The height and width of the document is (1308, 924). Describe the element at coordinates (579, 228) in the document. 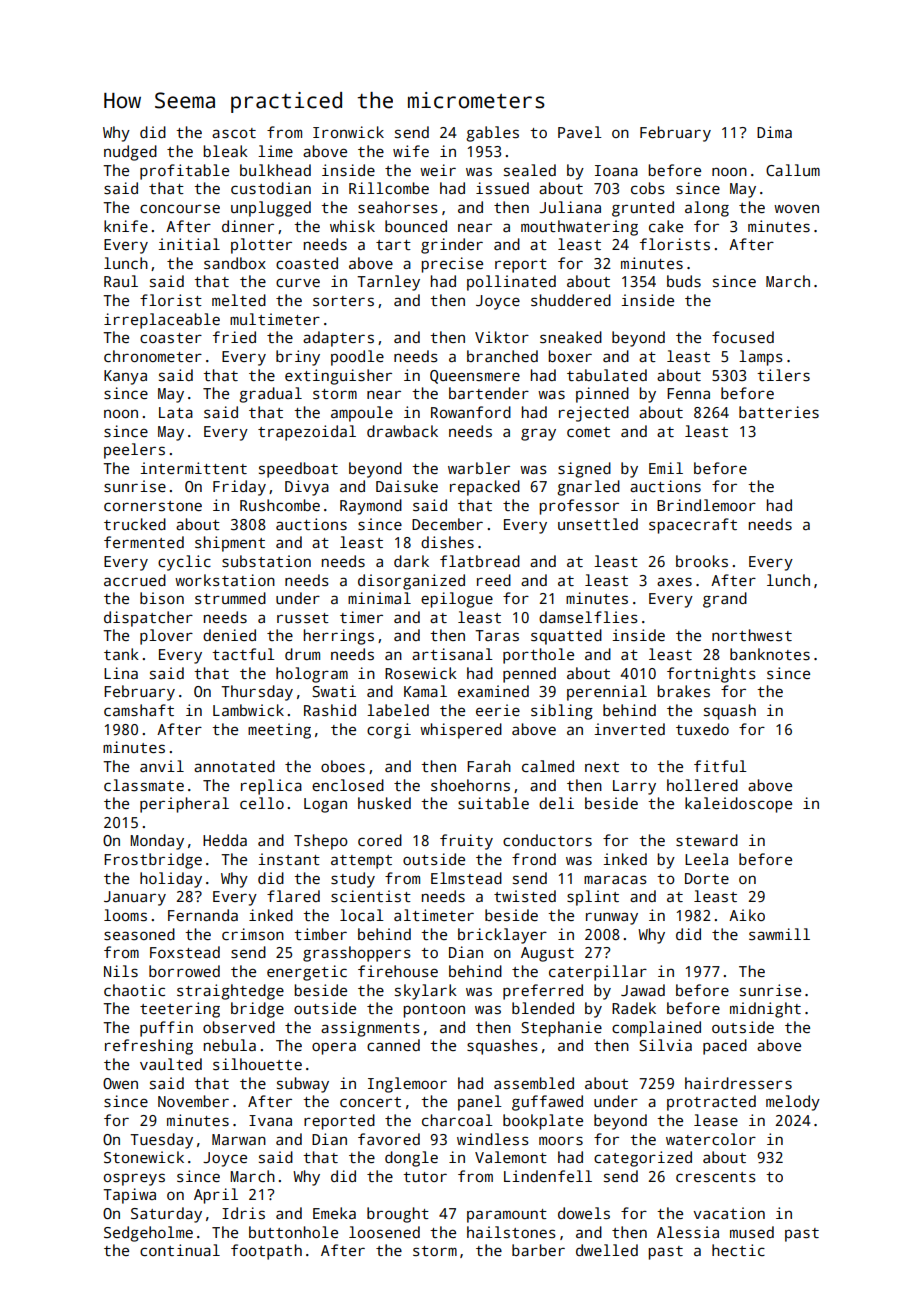

I see `mouthwatering` at that location.
